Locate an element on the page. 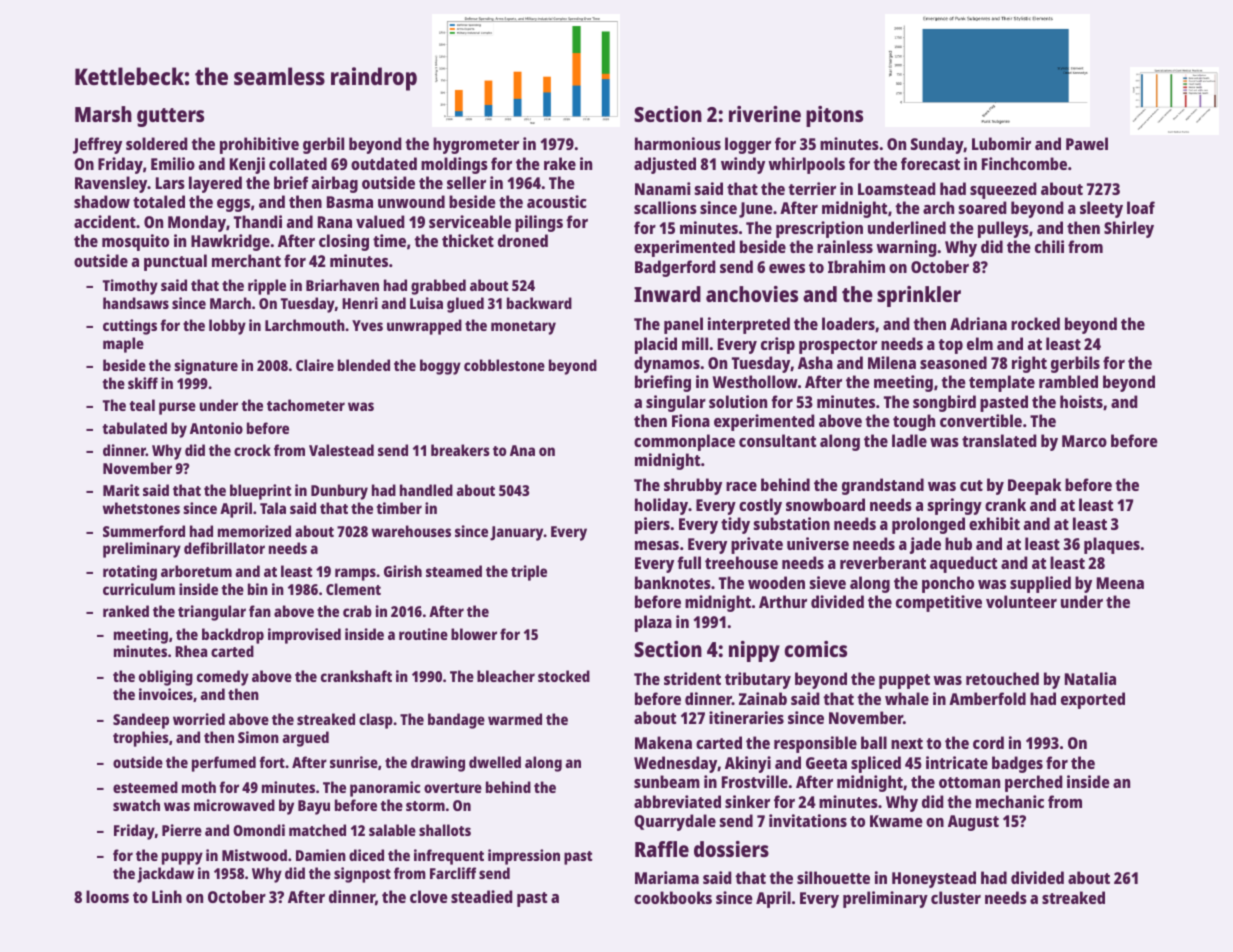 This document has height=952, width=1233. cluster is located at coordinates (956, 897).
